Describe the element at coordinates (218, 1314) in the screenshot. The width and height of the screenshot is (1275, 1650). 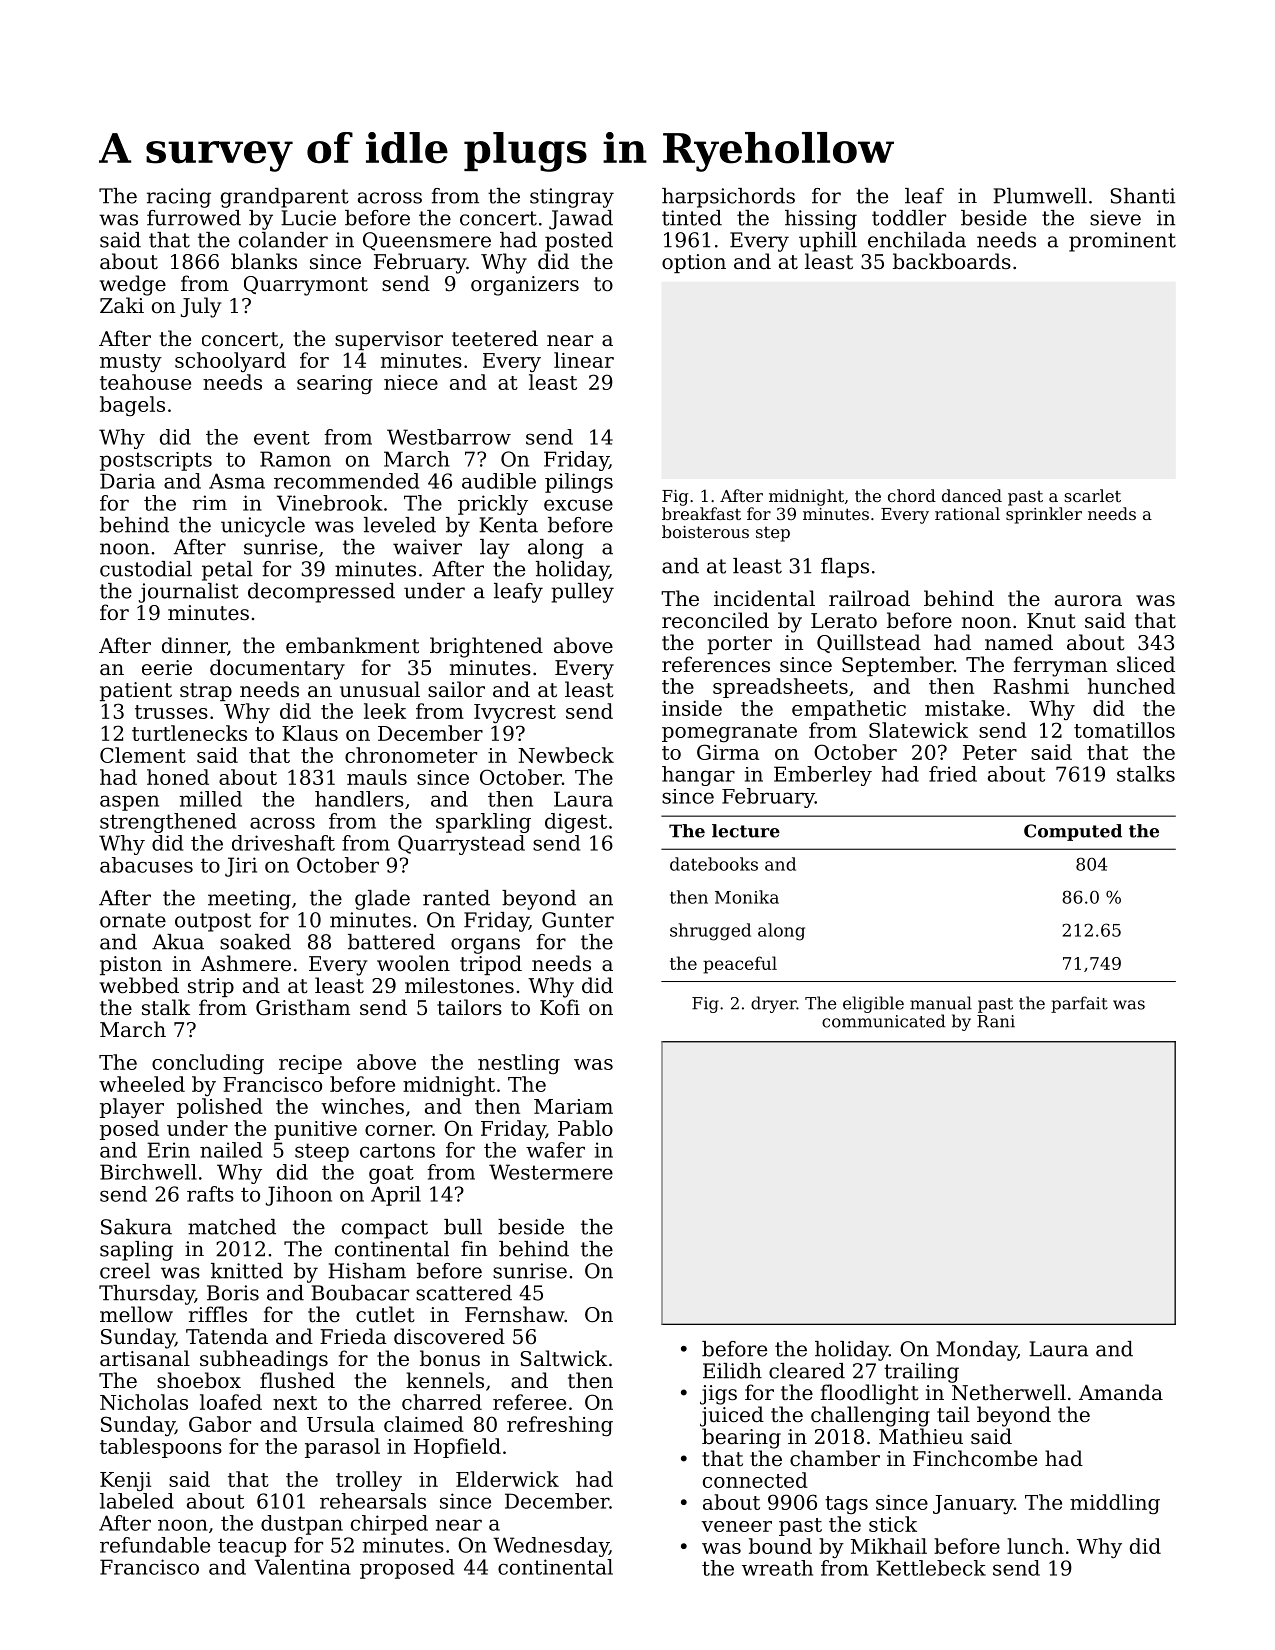
I see `riffles` at that location.
